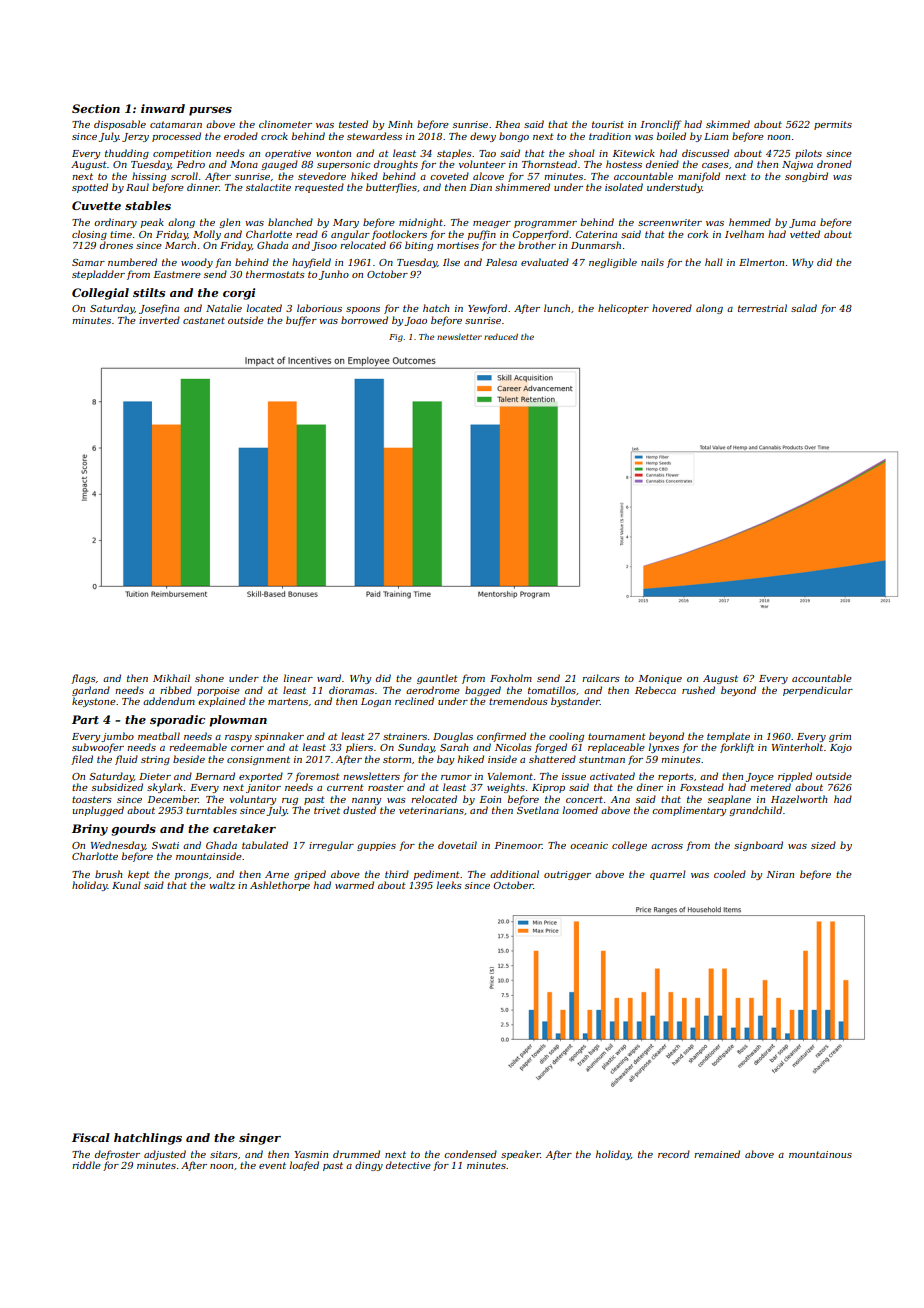 This screenshot has height=1308, width=924. Describe the element at coordinates (83, 679) in the screenshot. I see `flags` at that location.
